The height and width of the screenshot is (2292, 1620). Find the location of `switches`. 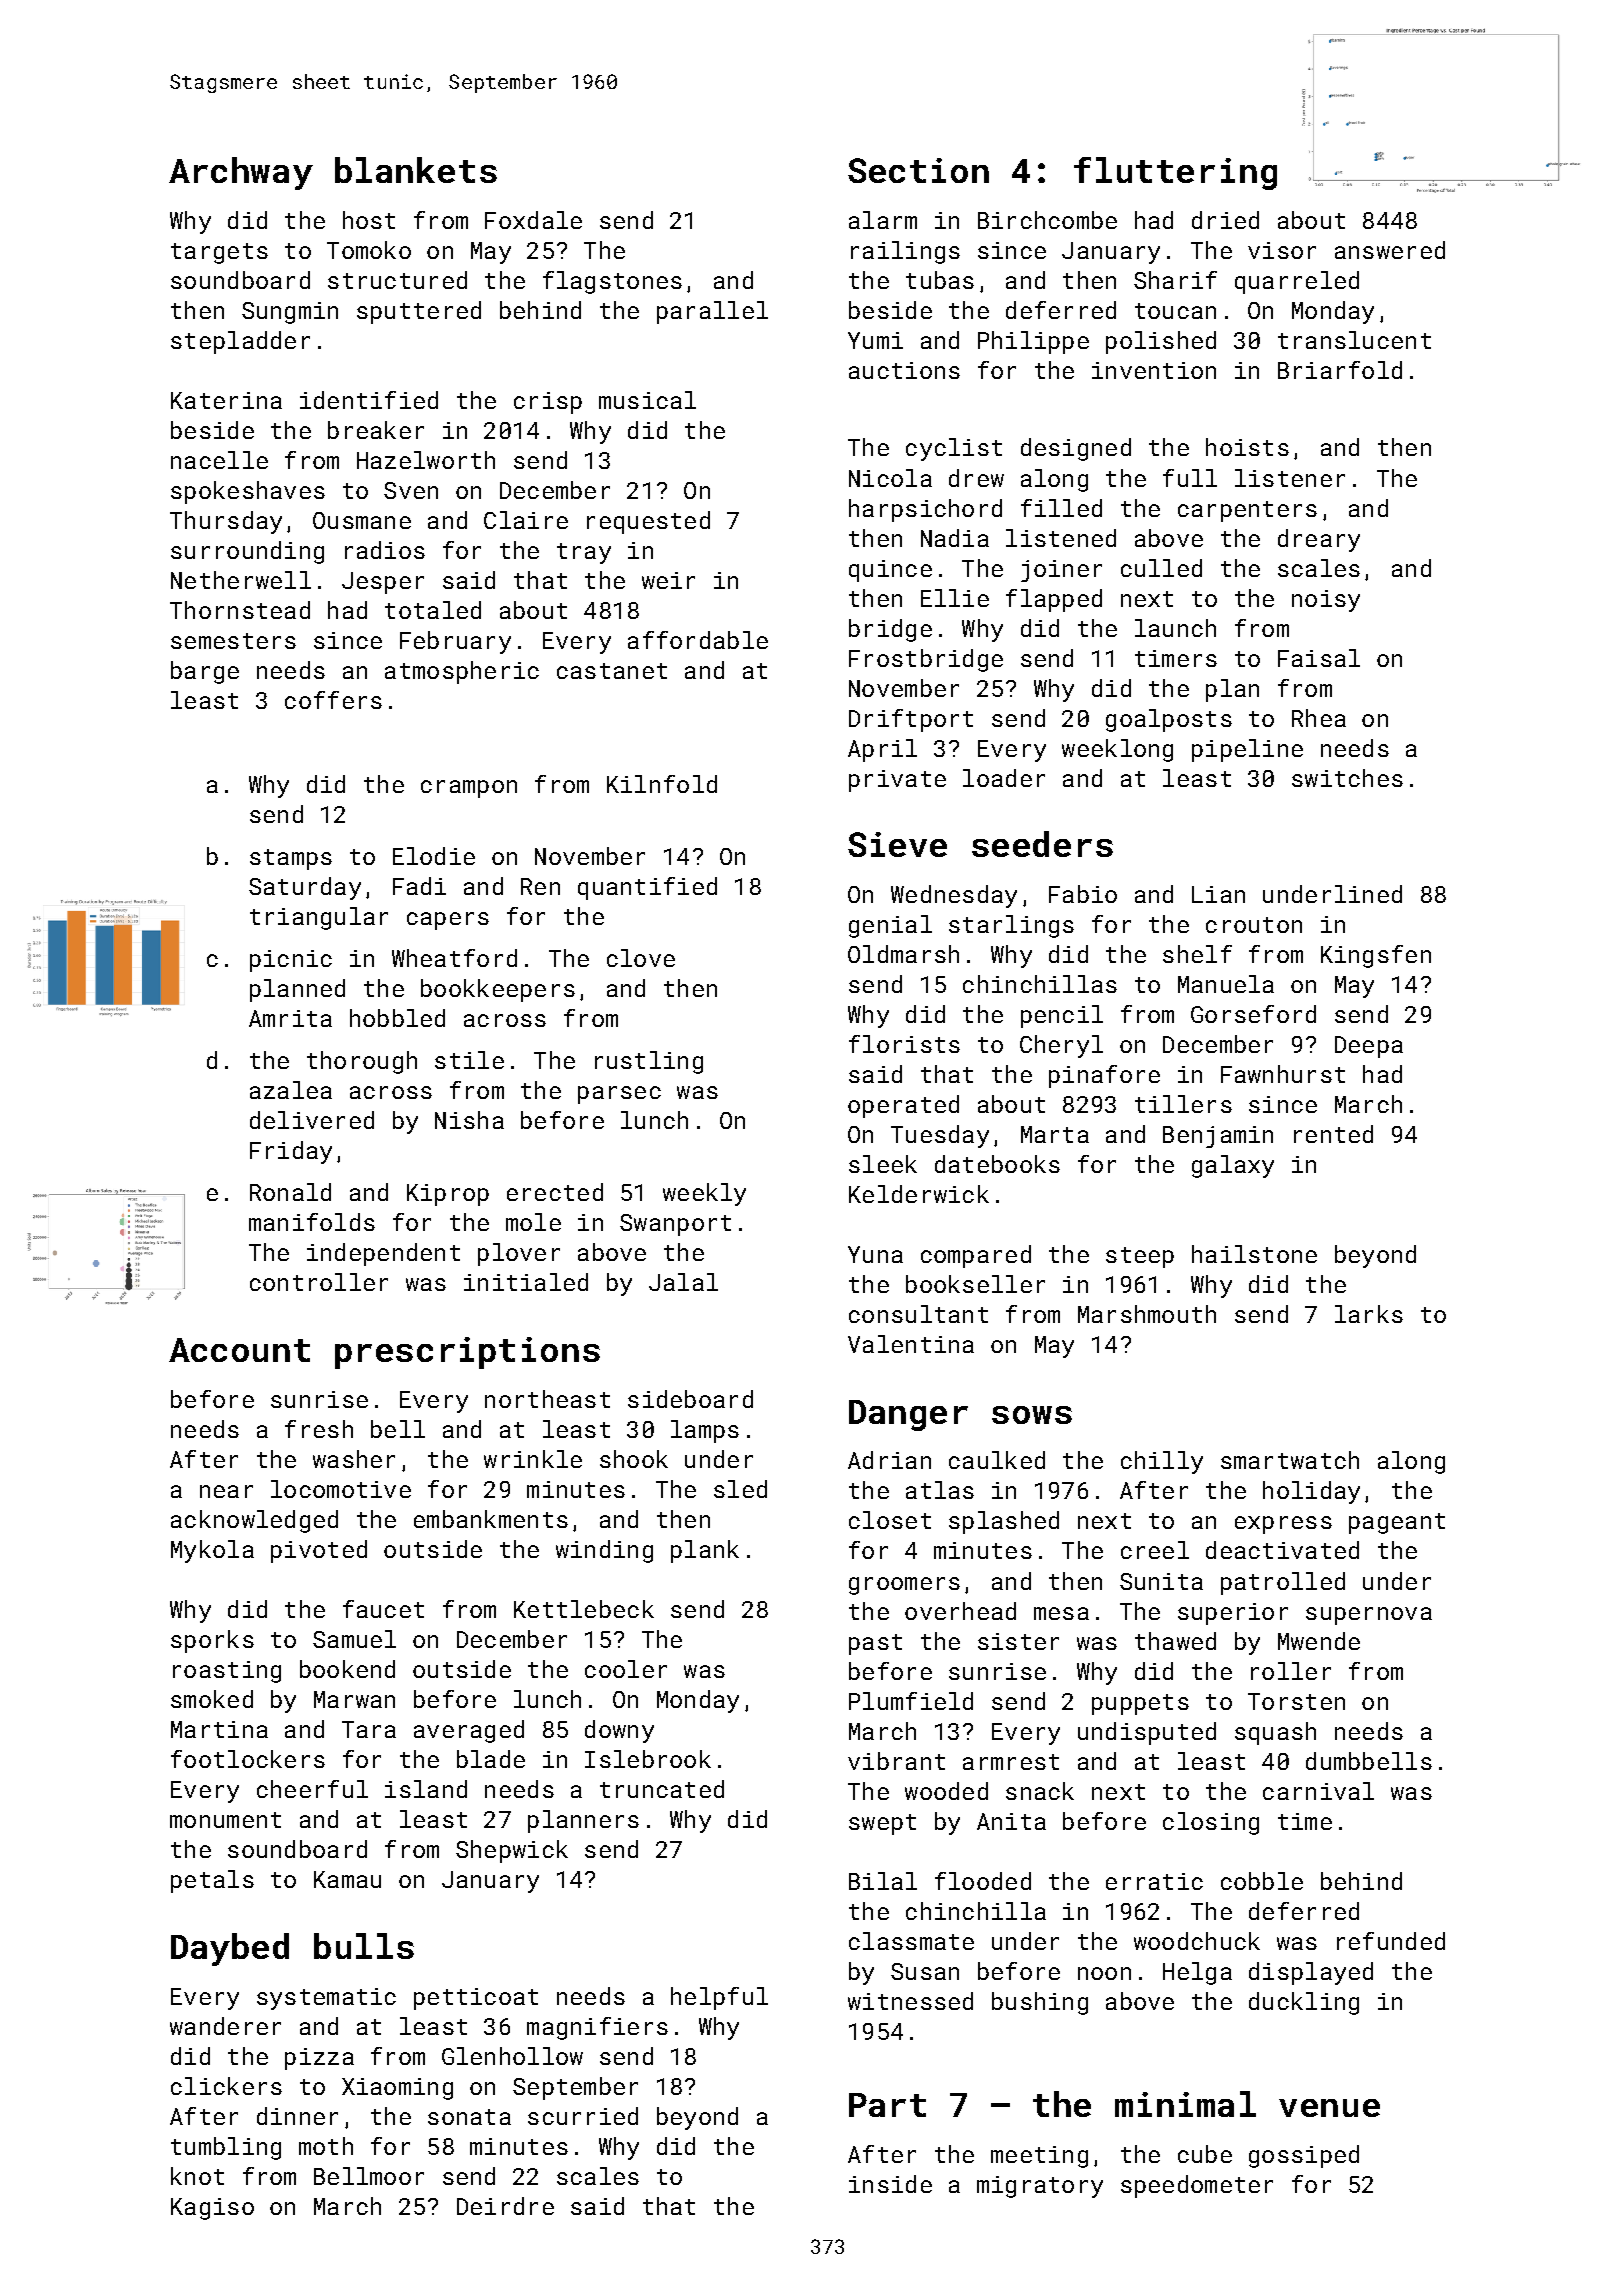

switches is located at coordinates (1347, 778).
